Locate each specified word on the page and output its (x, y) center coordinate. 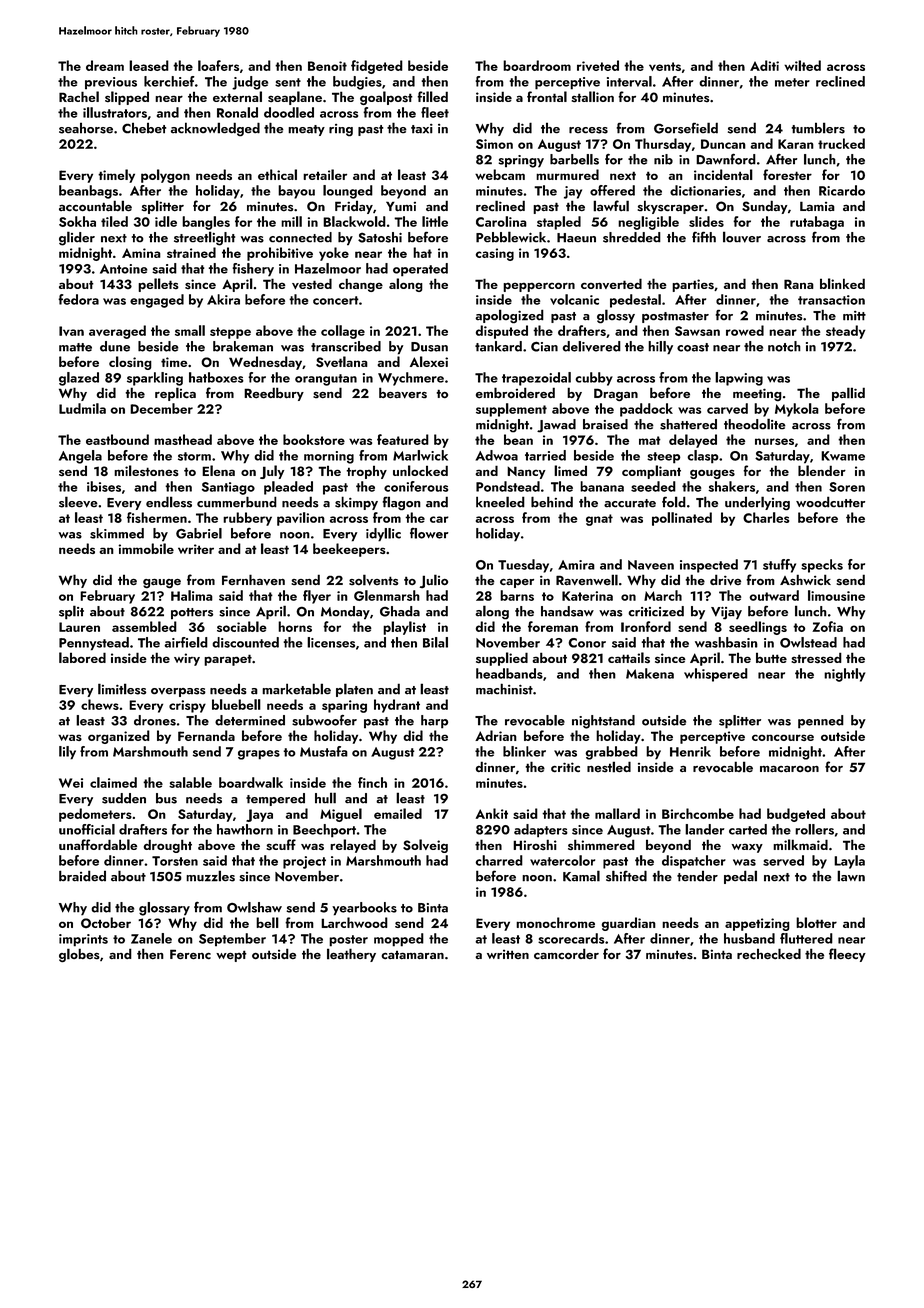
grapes (259, 755)
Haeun (576, 238)
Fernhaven (253, 579)
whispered (716, 675)
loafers (218, 65)
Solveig (425, 846)
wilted (802, 65)
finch (372, 782)
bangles (206, 223)
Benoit (327, 66)
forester (787, 174)
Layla (849, 862)
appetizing (757, 924)
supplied (502, 659)
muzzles (210, 876)
